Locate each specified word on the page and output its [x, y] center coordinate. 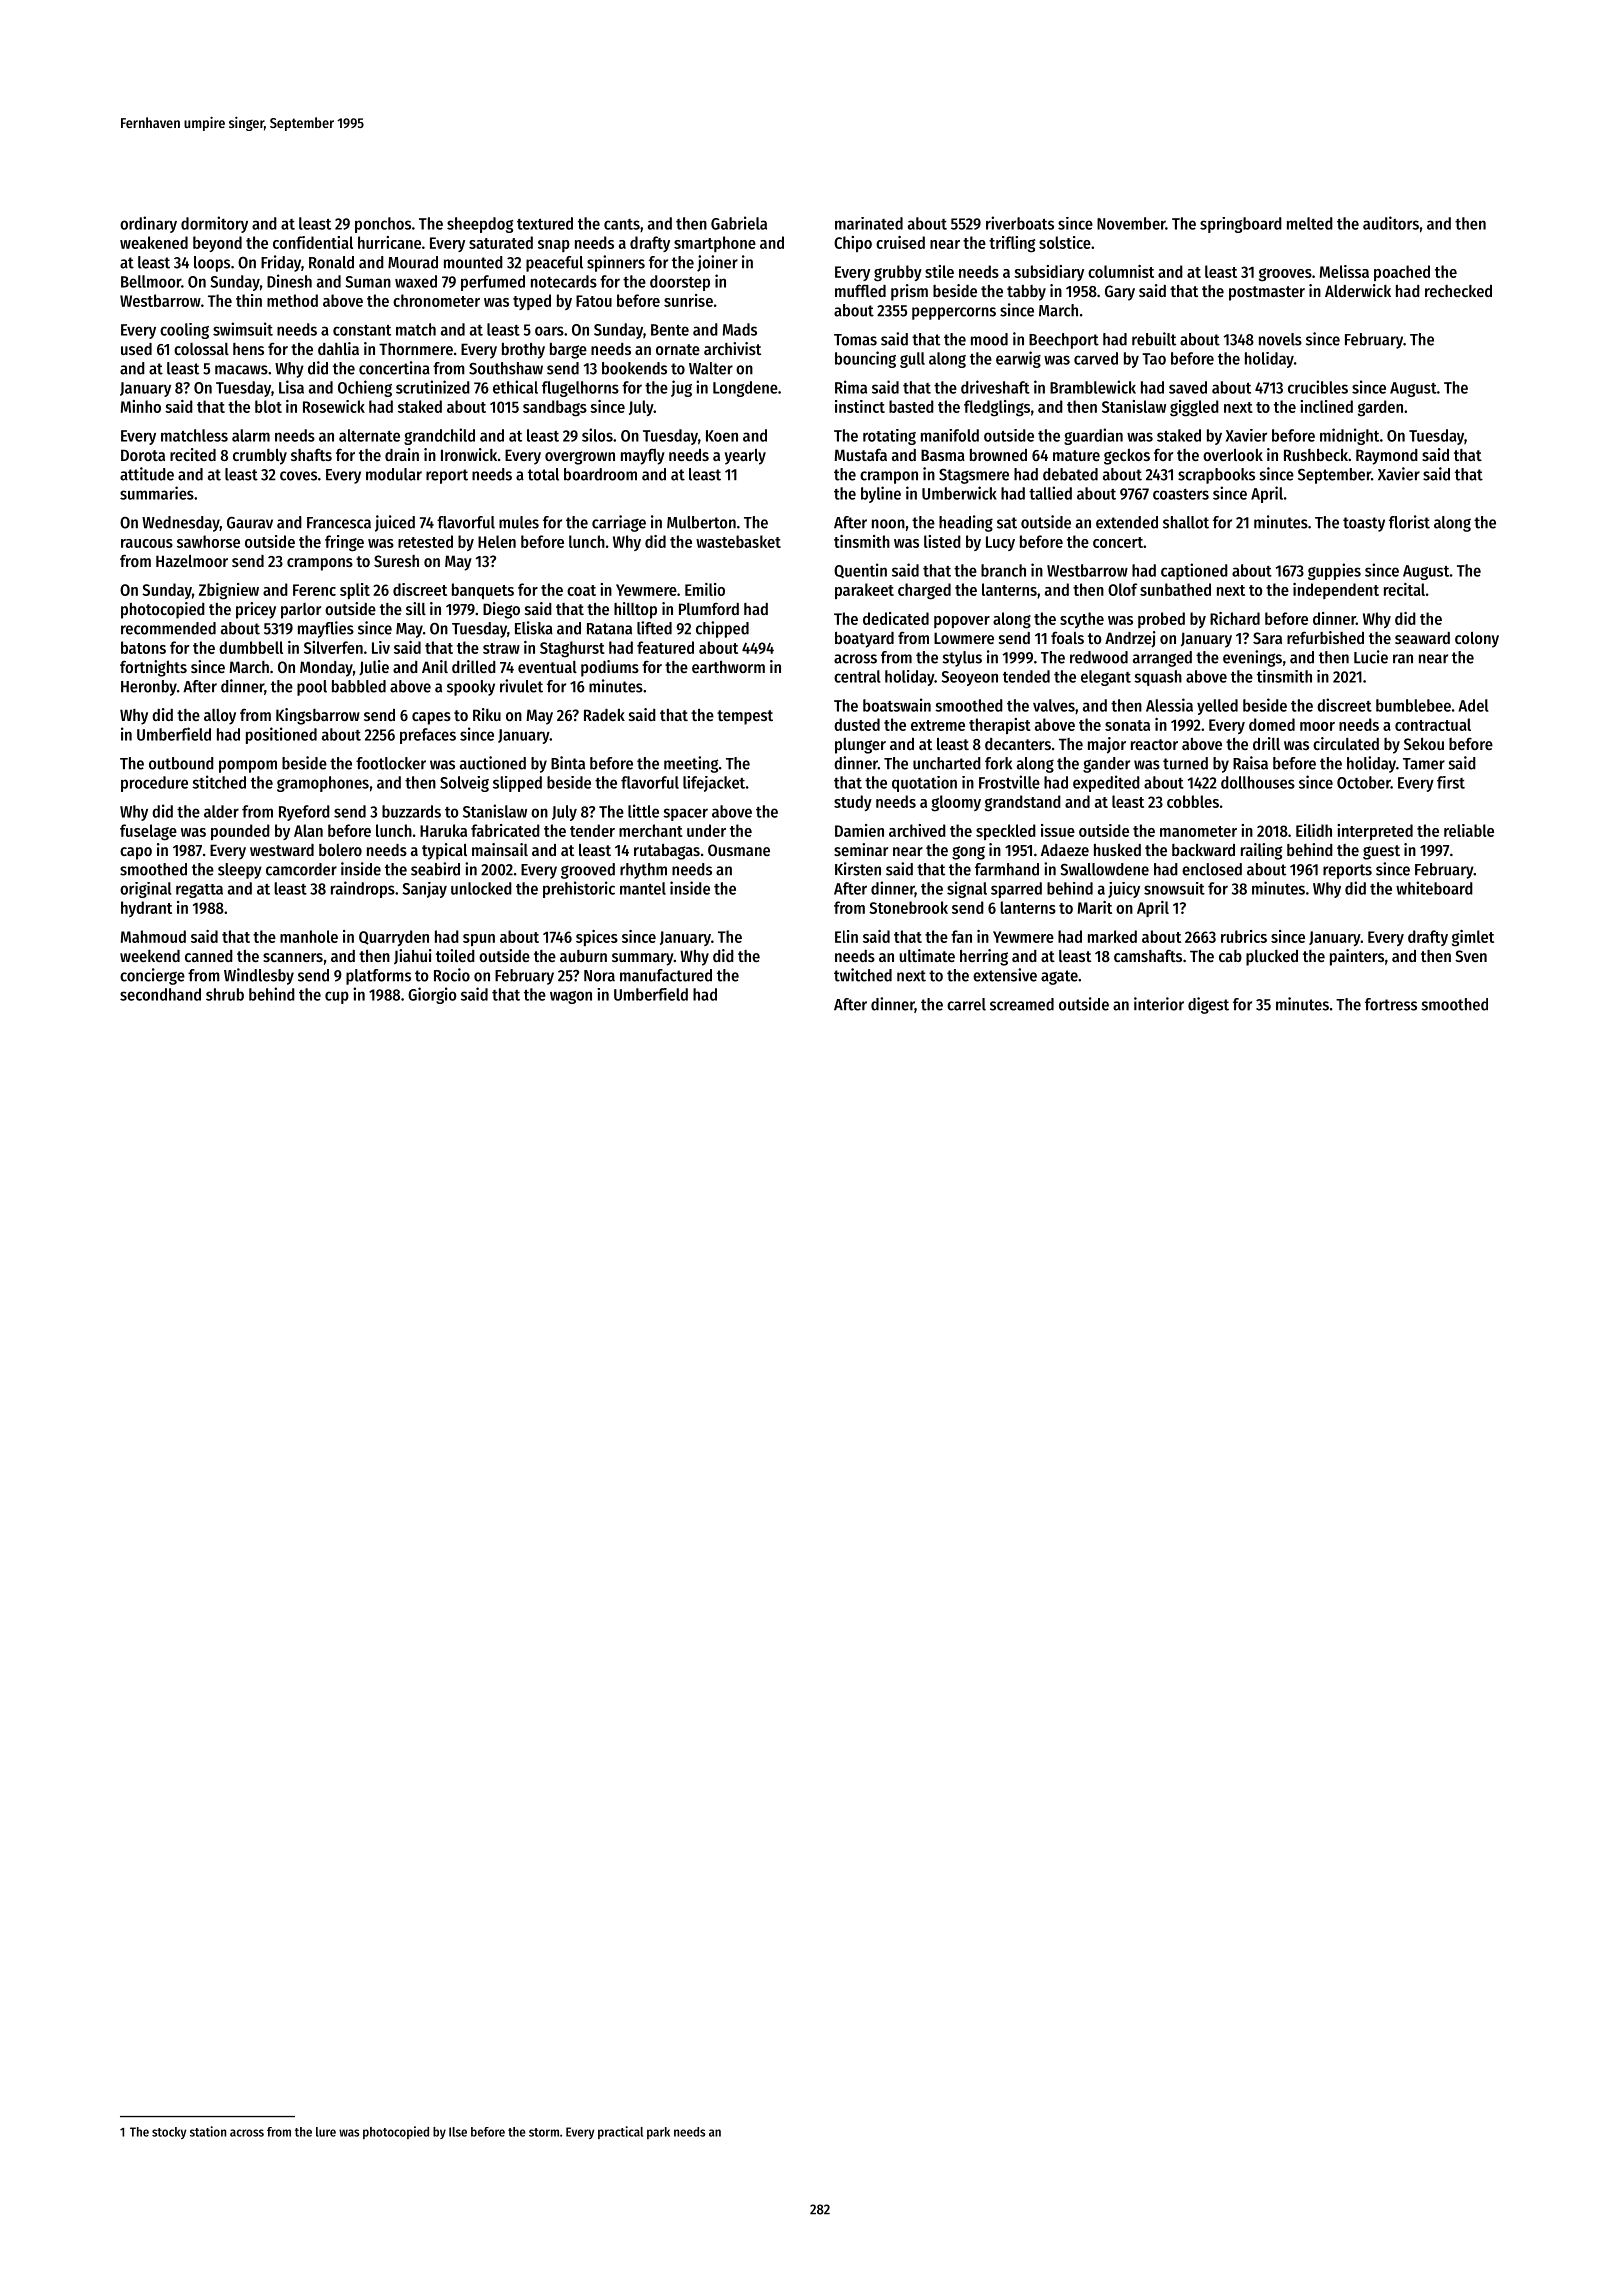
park [658, 2133]
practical [620, 2132]
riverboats [1020, 223]
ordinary [148, 224]
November [1131, 223]
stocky [169, 2133]
